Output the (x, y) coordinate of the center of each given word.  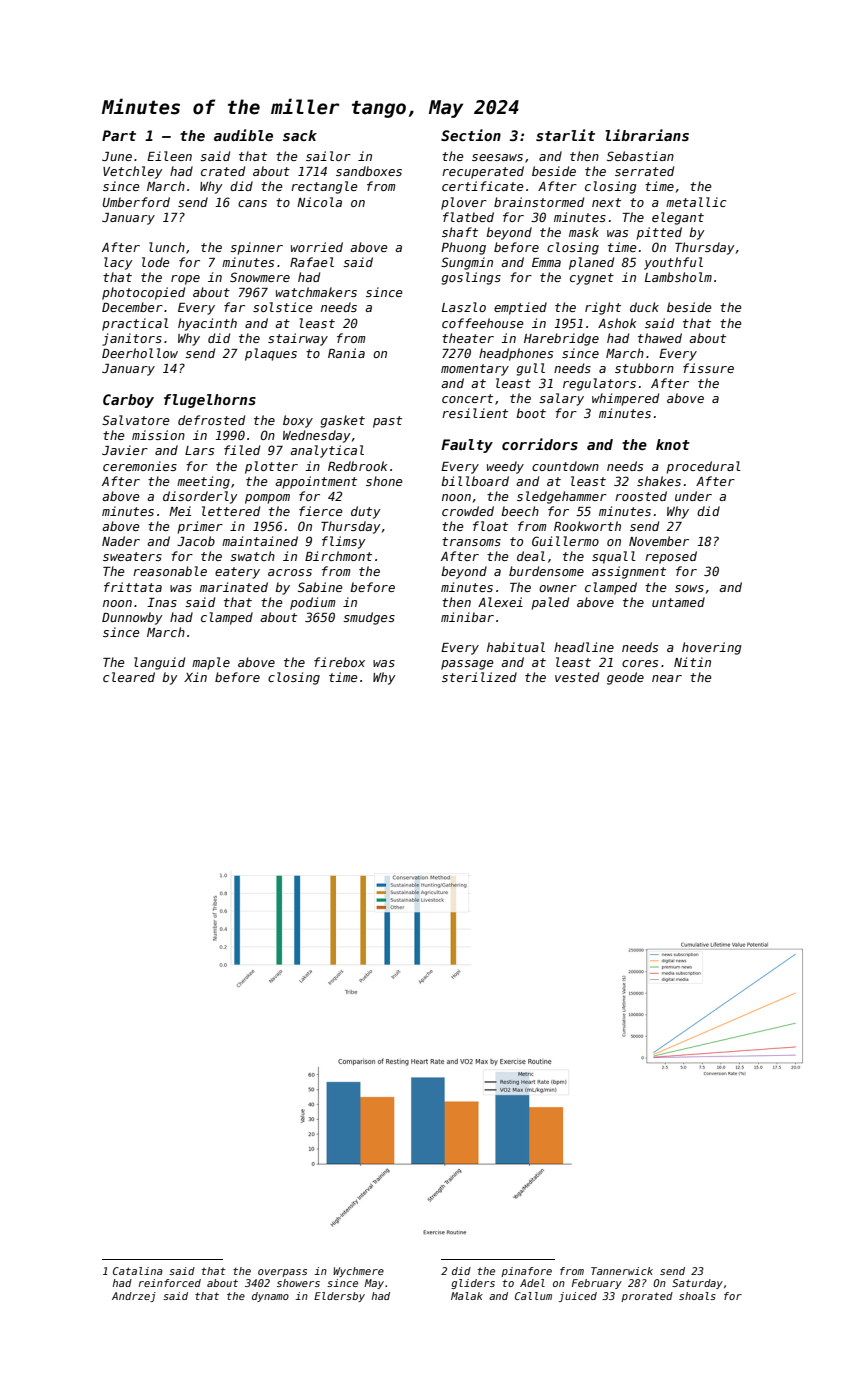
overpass (282, 1273)
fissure (708, 368)
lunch (167, 247)
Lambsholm (678, 277)
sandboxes (369, 171)
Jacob (196, 541)
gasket (342, 421)
